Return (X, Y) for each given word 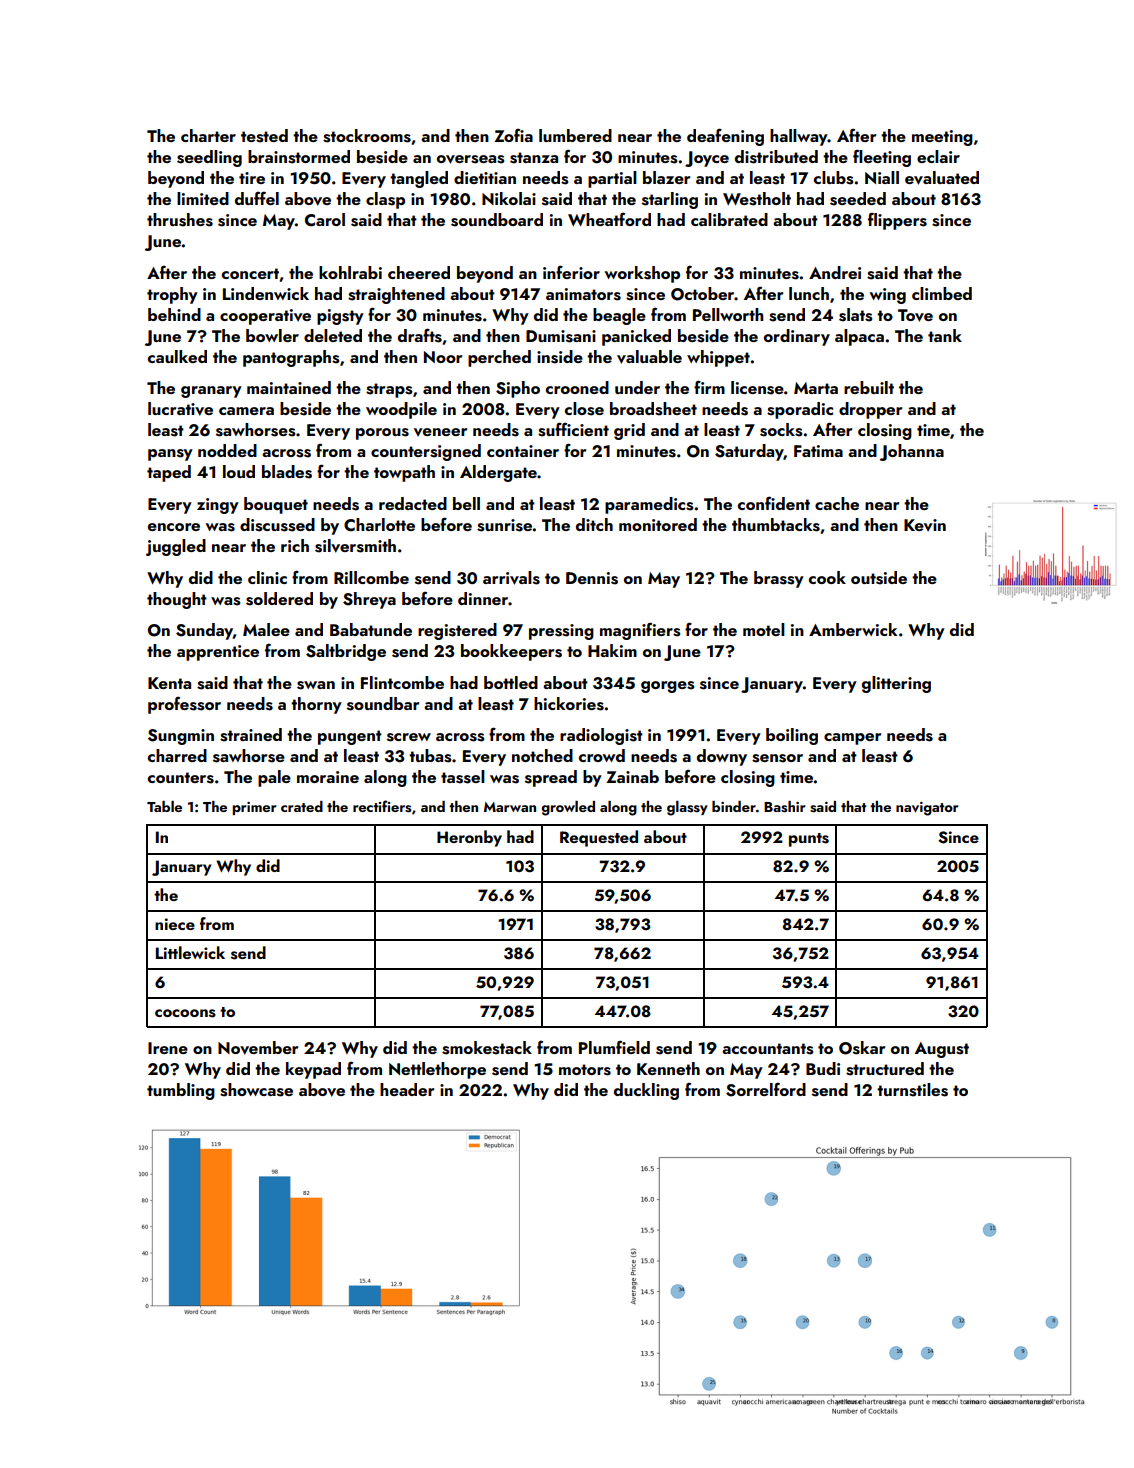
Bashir (785, 807)
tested (264, 136)
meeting (942, 138)
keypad (313, 1070)
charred (177, 755)
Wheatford (609, 219)
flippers (897, 221)
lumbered (575, 135)
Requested (599, 838)
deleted (333, 335)
